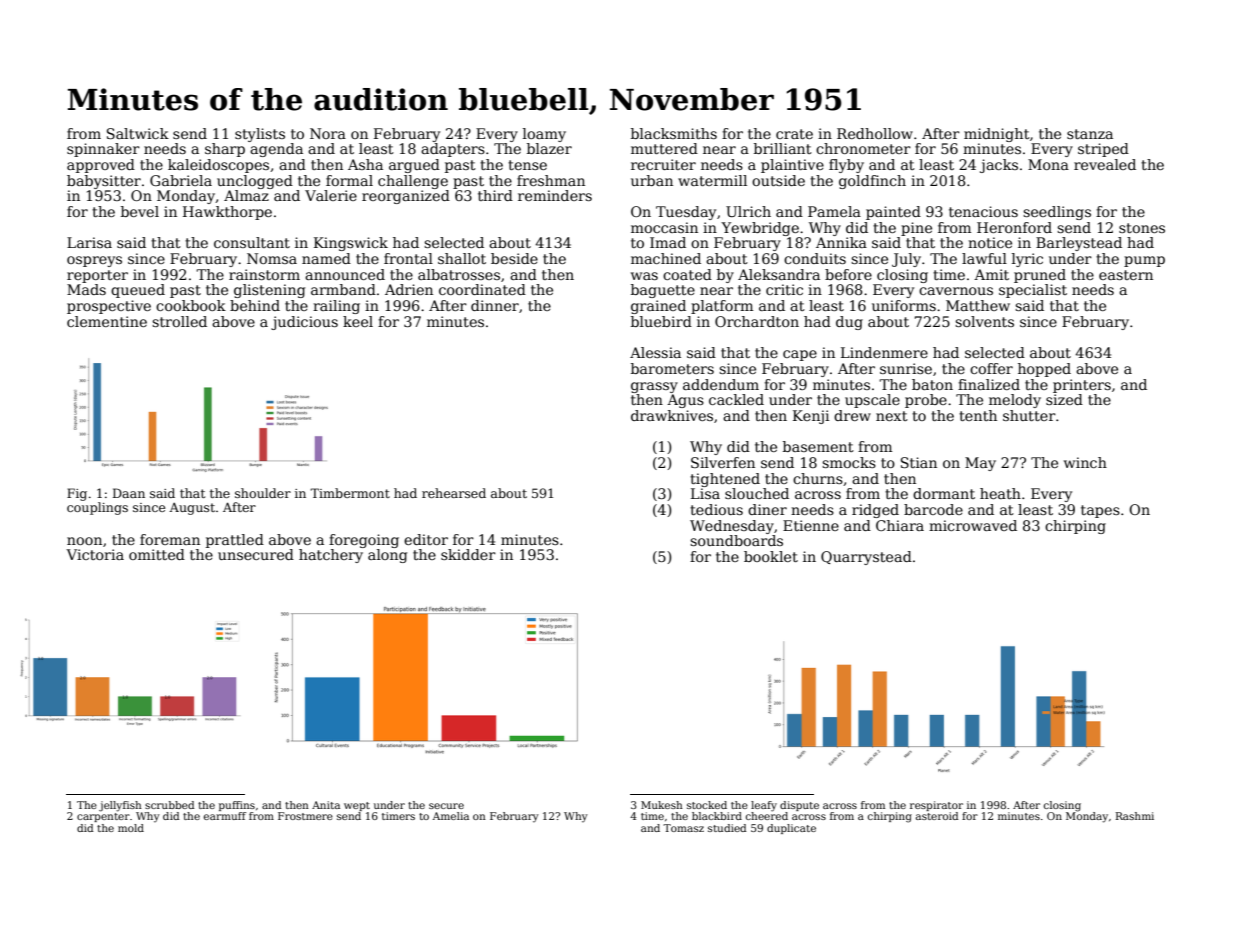 Image resolution: width=1233 pixels, height=952 pixels. Describe the element at coordinates (727, 828) in the screenshot. I see `studied` at that location.
